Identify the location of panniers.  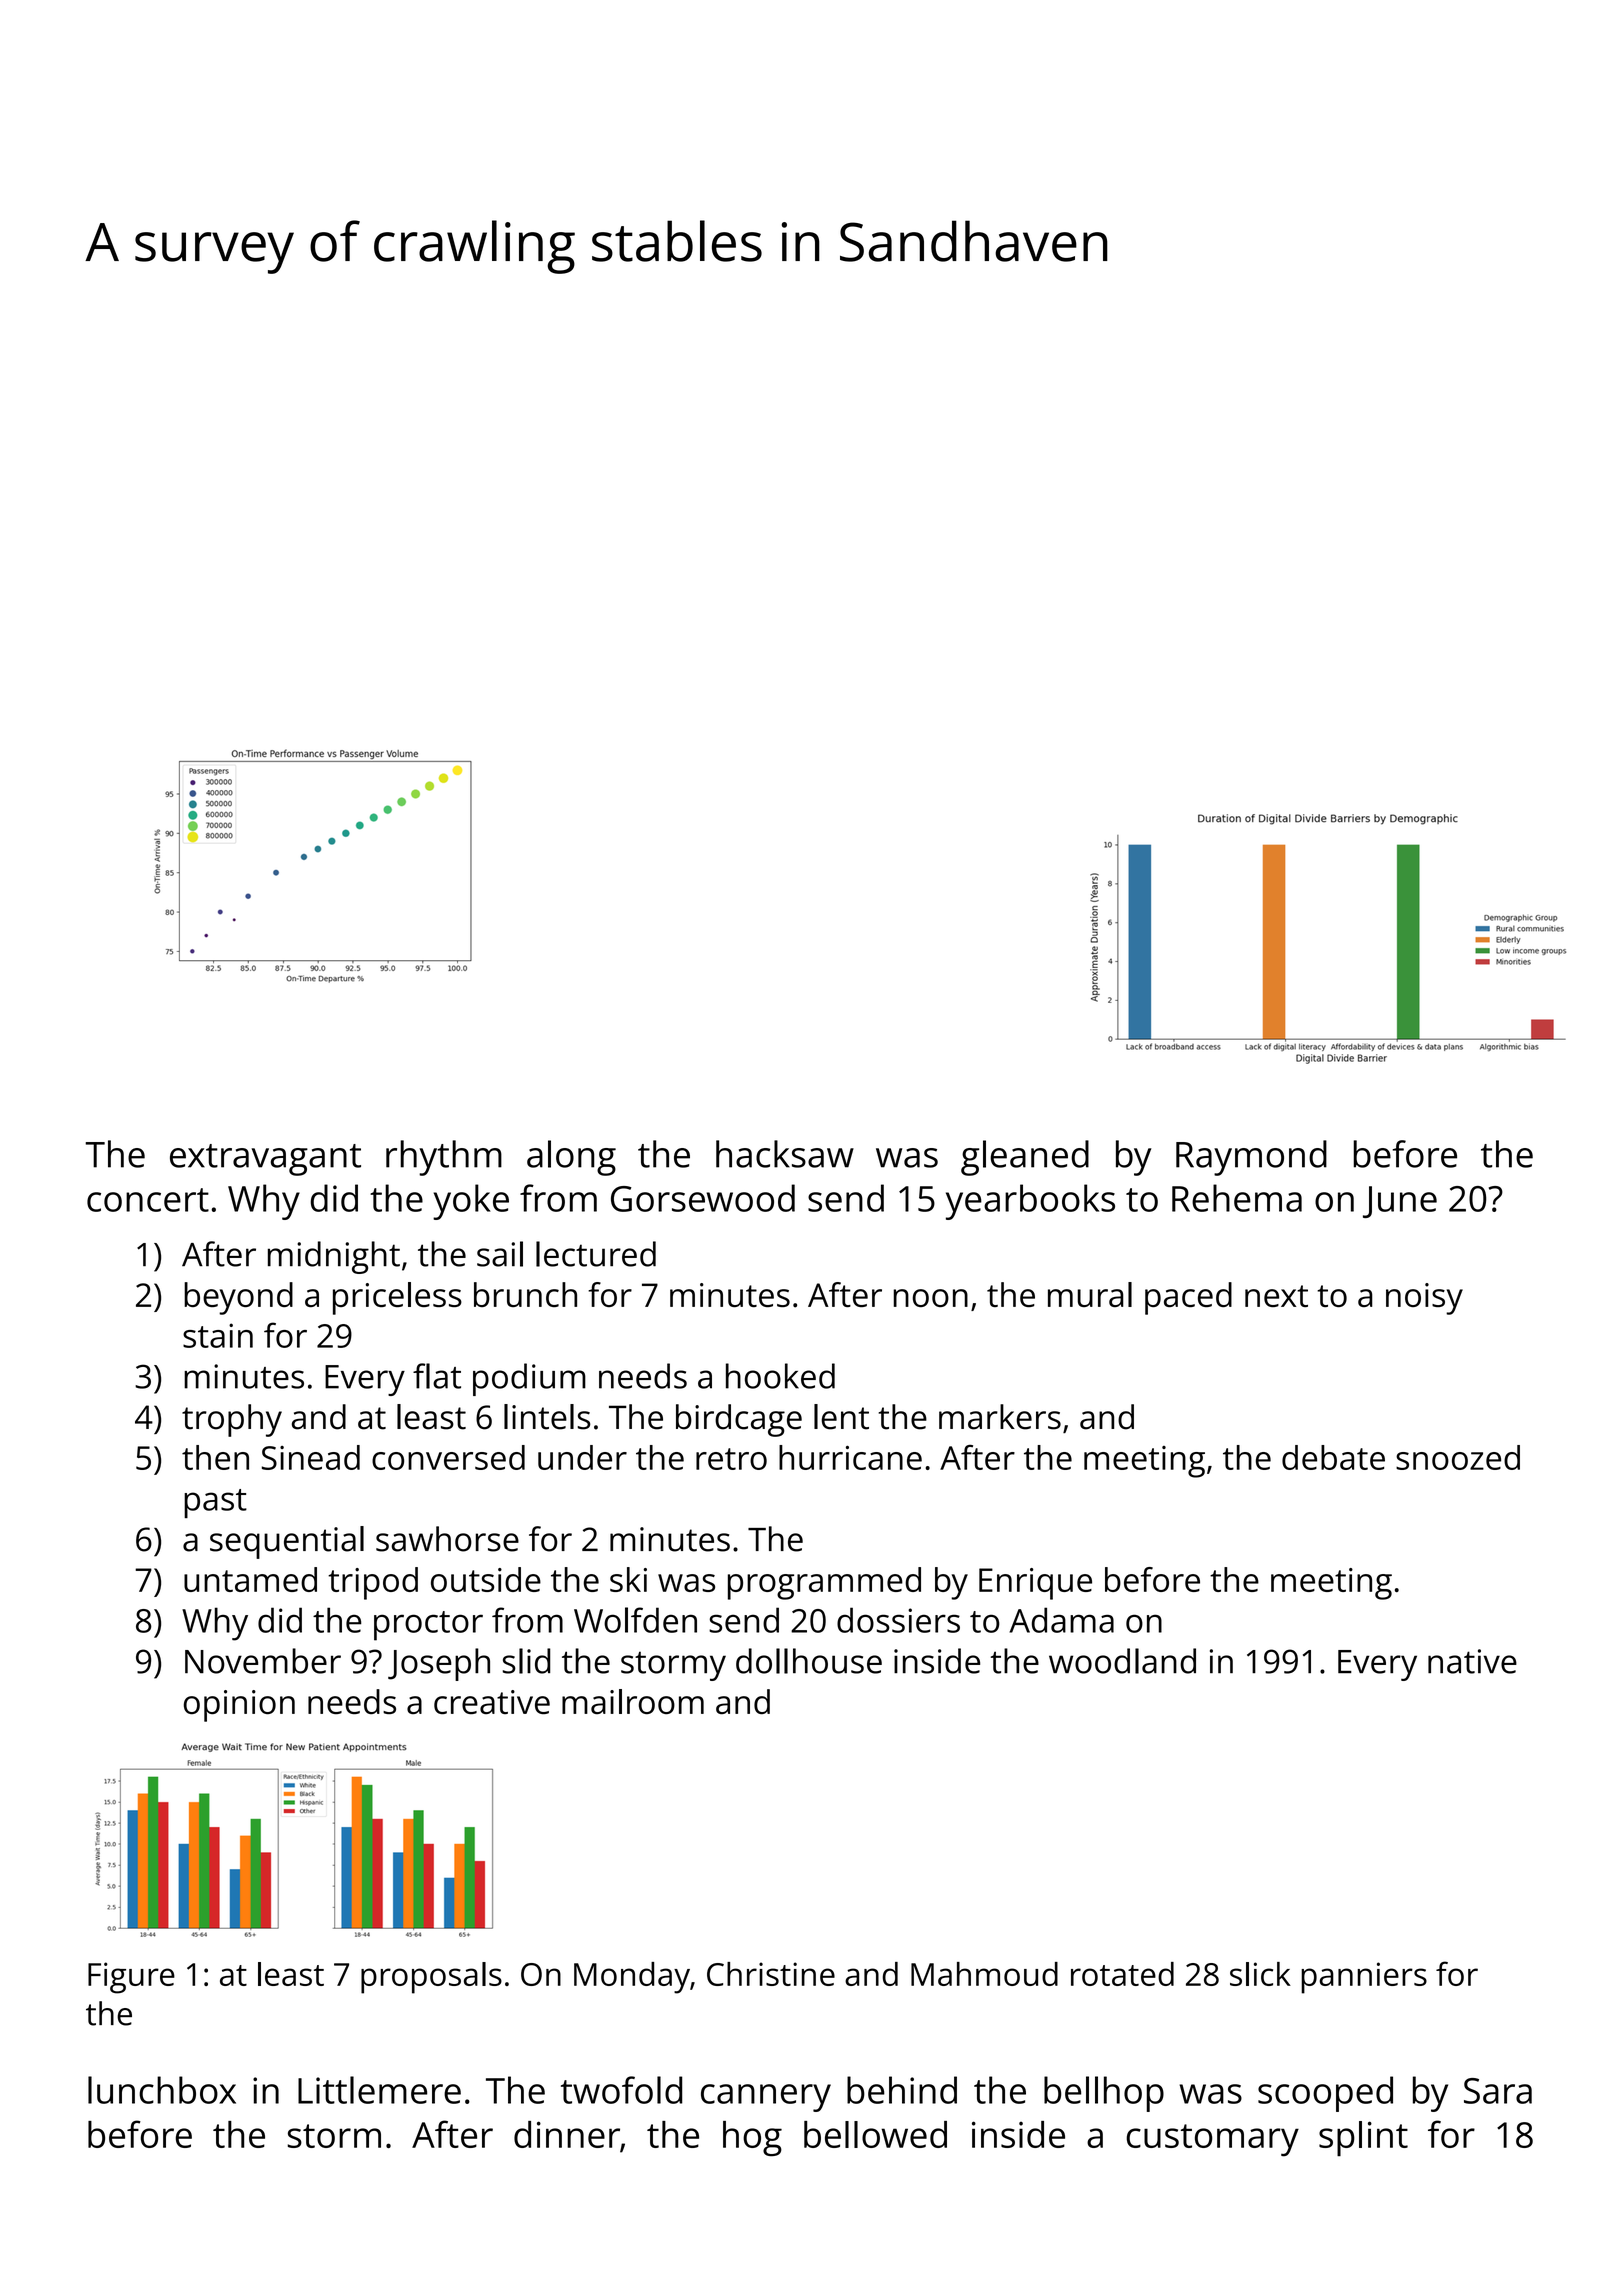
(1364, 1978).
